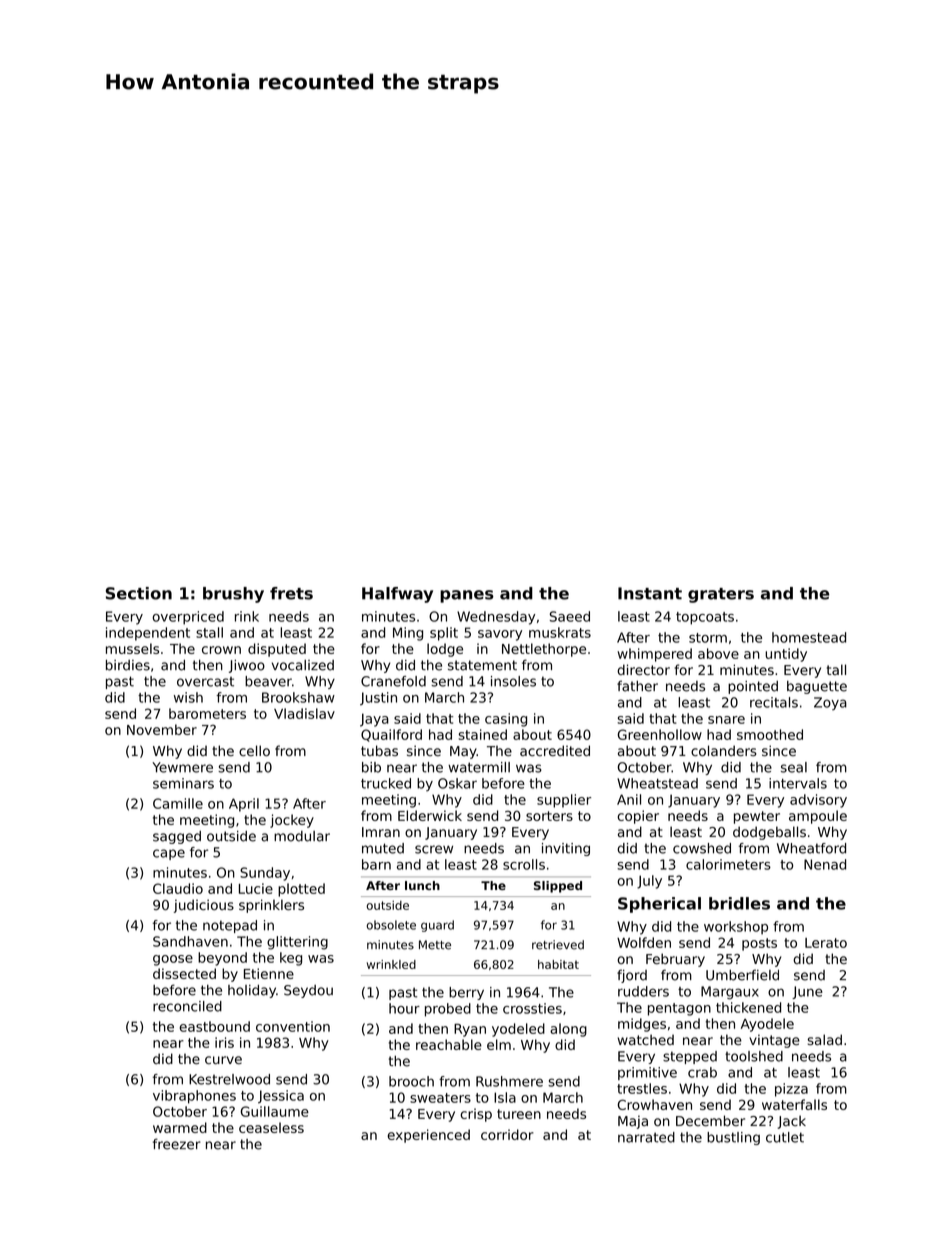  I want to click on Margaux, so click(730, 993).
